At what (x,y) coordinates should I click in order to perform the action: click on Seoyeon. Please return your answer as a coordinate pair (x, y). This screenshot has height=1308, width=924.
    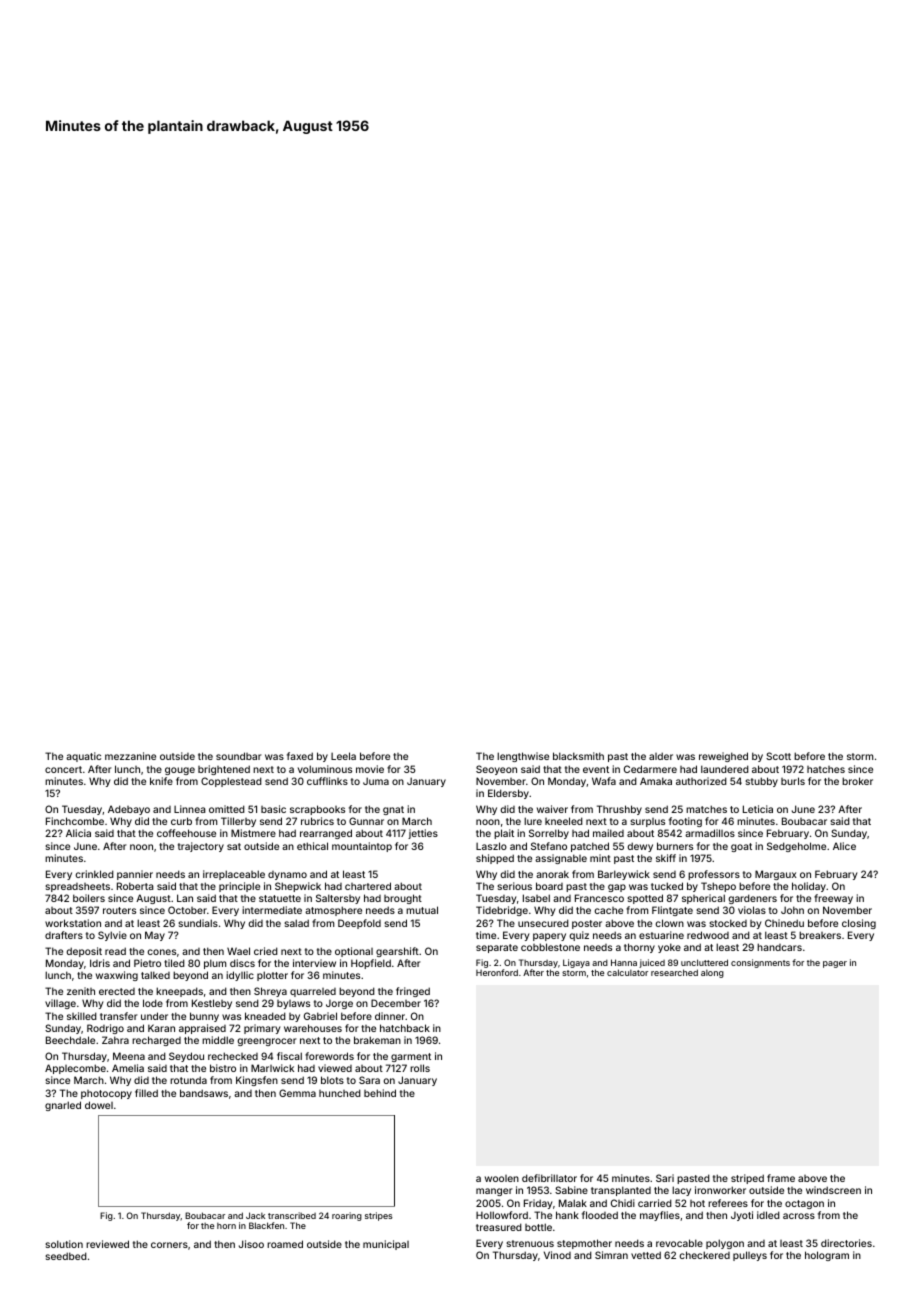
    Looking at the image, I should click on (496, 770).
